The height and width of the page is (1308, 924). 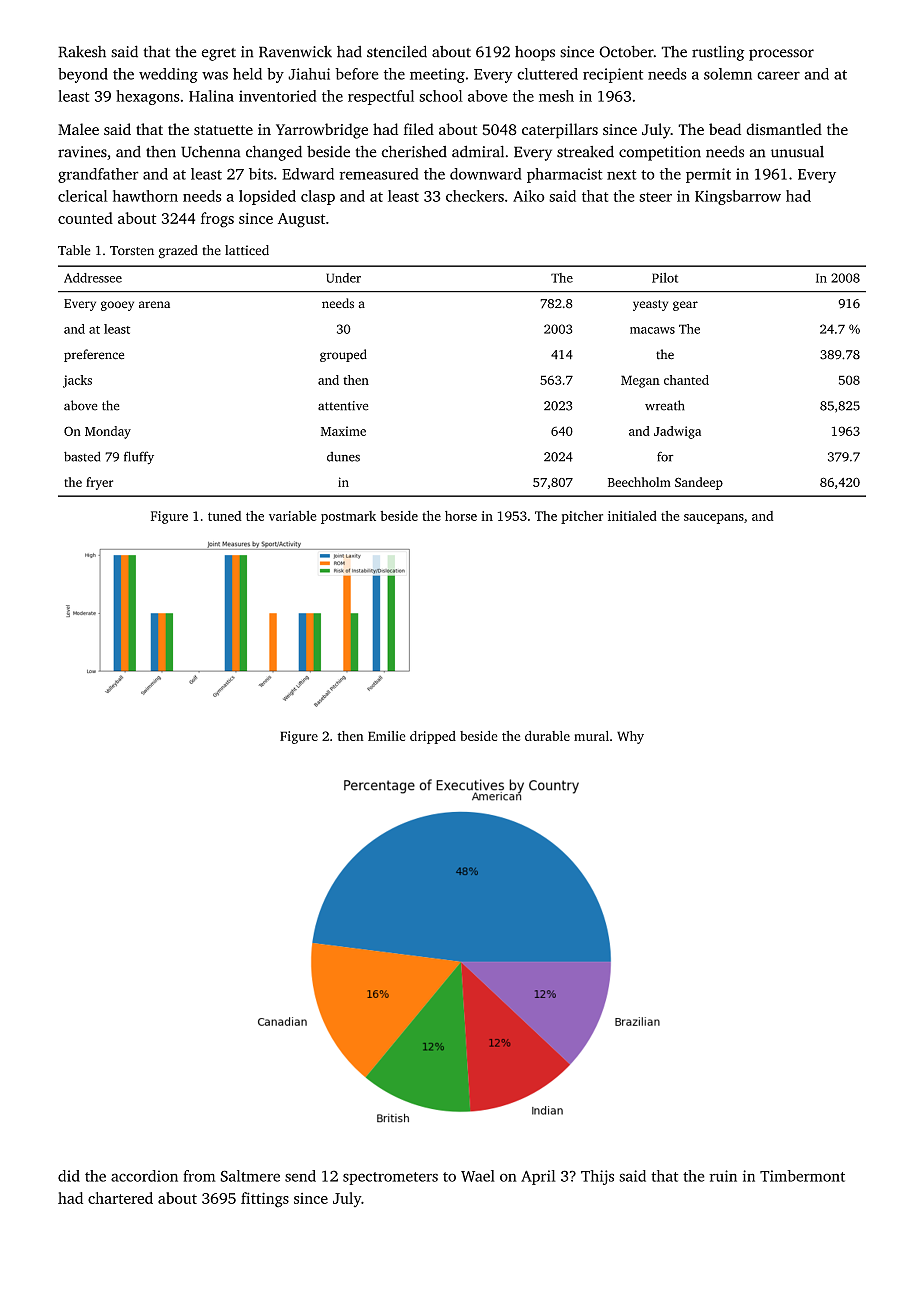 What do you see at coordinates (99, 483) in the page?
I see `fryer` at bounding box center [99, 483].
